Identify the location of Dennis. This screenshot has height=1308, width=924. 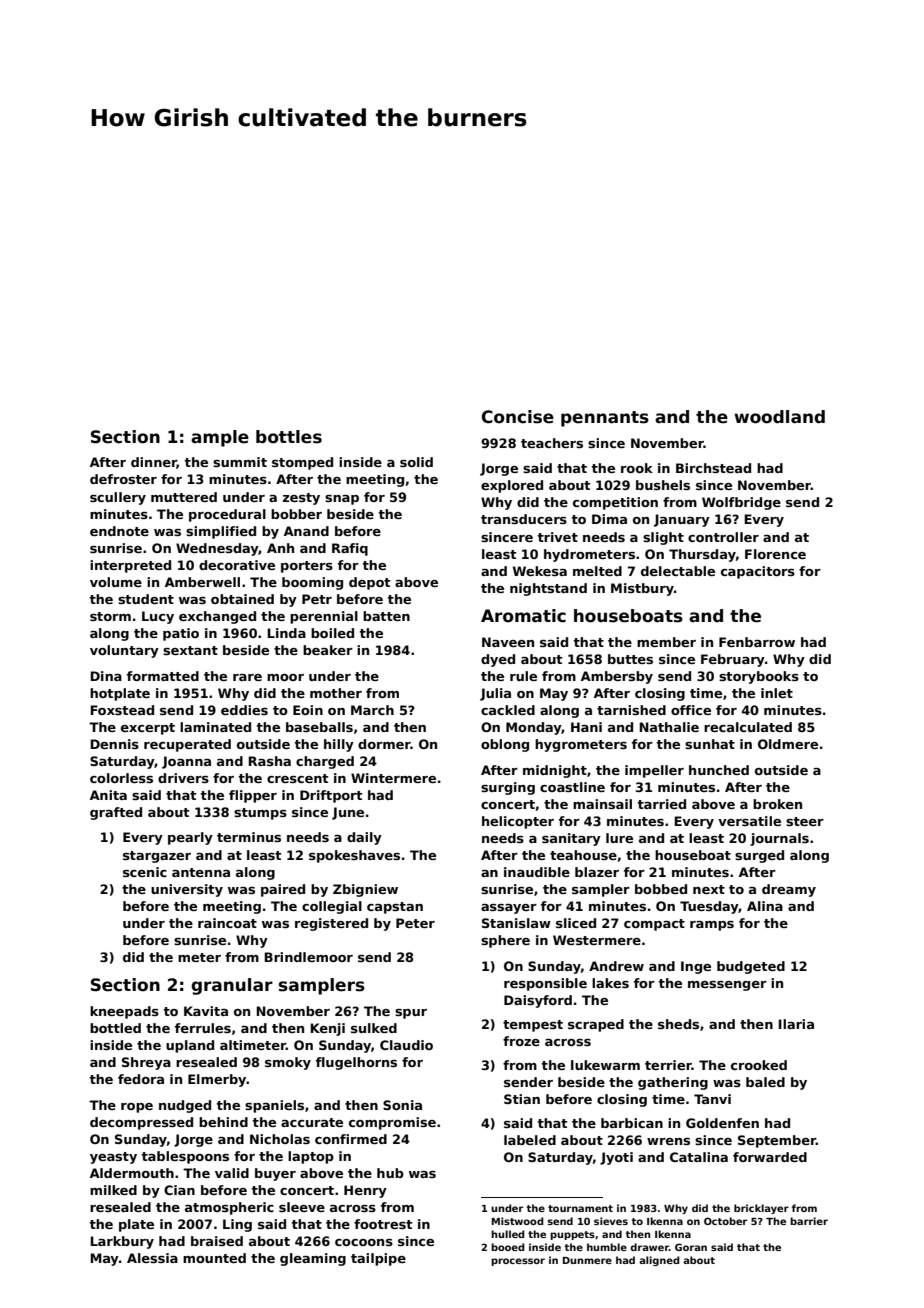
(114, 744).
